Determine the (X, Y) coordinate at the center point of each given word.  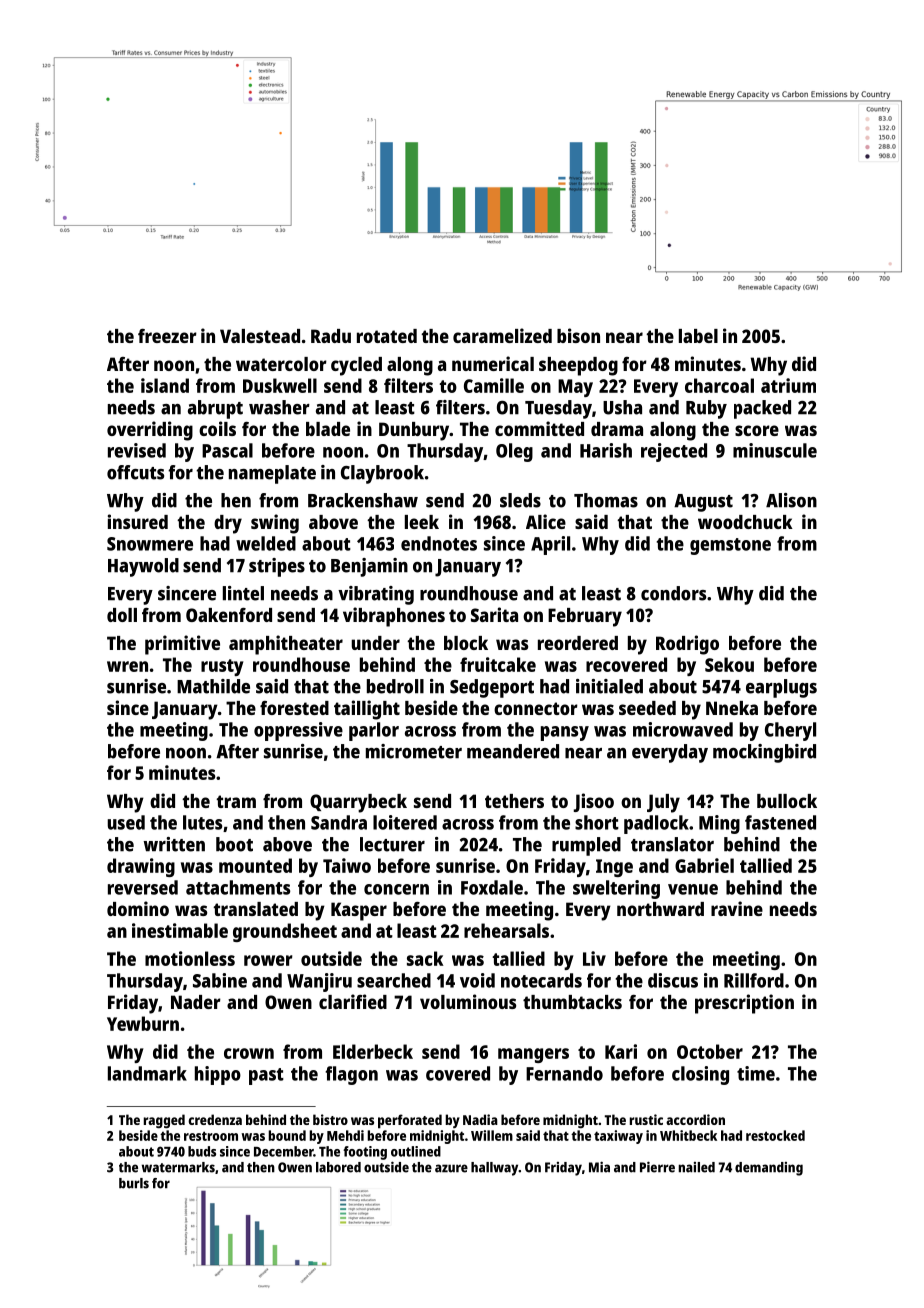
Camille (494, 385)
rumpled (586, 846)
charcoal (719, 385)
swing (275, 524)
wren (127, 666)
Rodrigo (687, 645)
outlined (416, 1151)
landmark (147, 1073)
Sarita (494, 614)
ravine (737, 908)
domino (138, 908)
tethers (514, 801)
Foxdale (492, 887)
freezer (167, 336)
